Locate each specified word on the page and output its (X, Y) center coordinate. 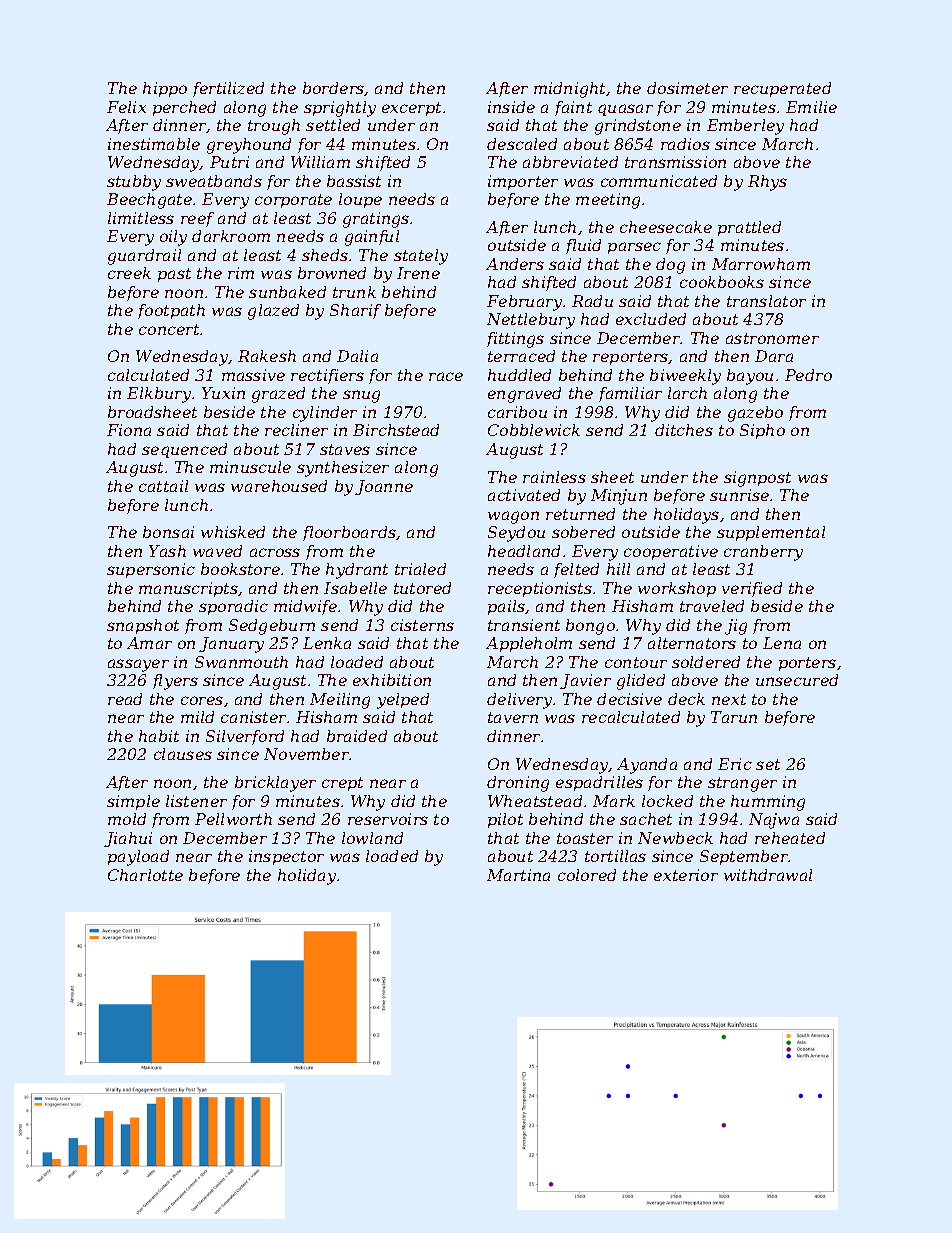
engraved (524, 395)
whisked (233, 532)
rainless (554, 477)
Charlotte (145, 875)
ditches (684, 430)
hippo (165, 89)
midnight (569, 90)
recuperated (782, 89)
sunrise (739, 495)
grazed (278, 395)
